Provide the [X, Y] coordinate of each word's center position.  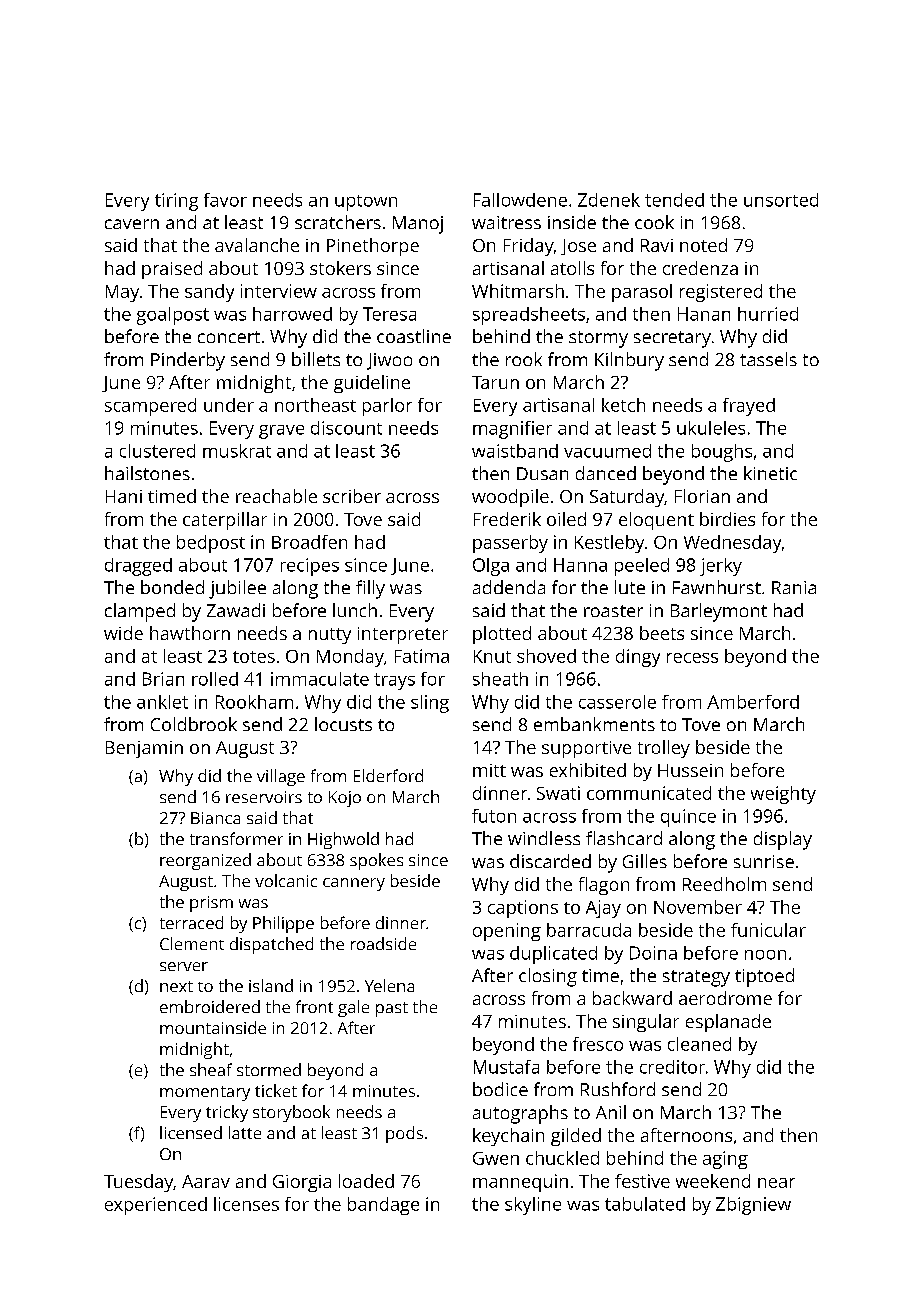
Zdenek [609, 200]
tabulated [645, 1204]
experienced [156, 1206]
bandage [383, 1206]
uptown [366, 203]
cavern [132, 224]
